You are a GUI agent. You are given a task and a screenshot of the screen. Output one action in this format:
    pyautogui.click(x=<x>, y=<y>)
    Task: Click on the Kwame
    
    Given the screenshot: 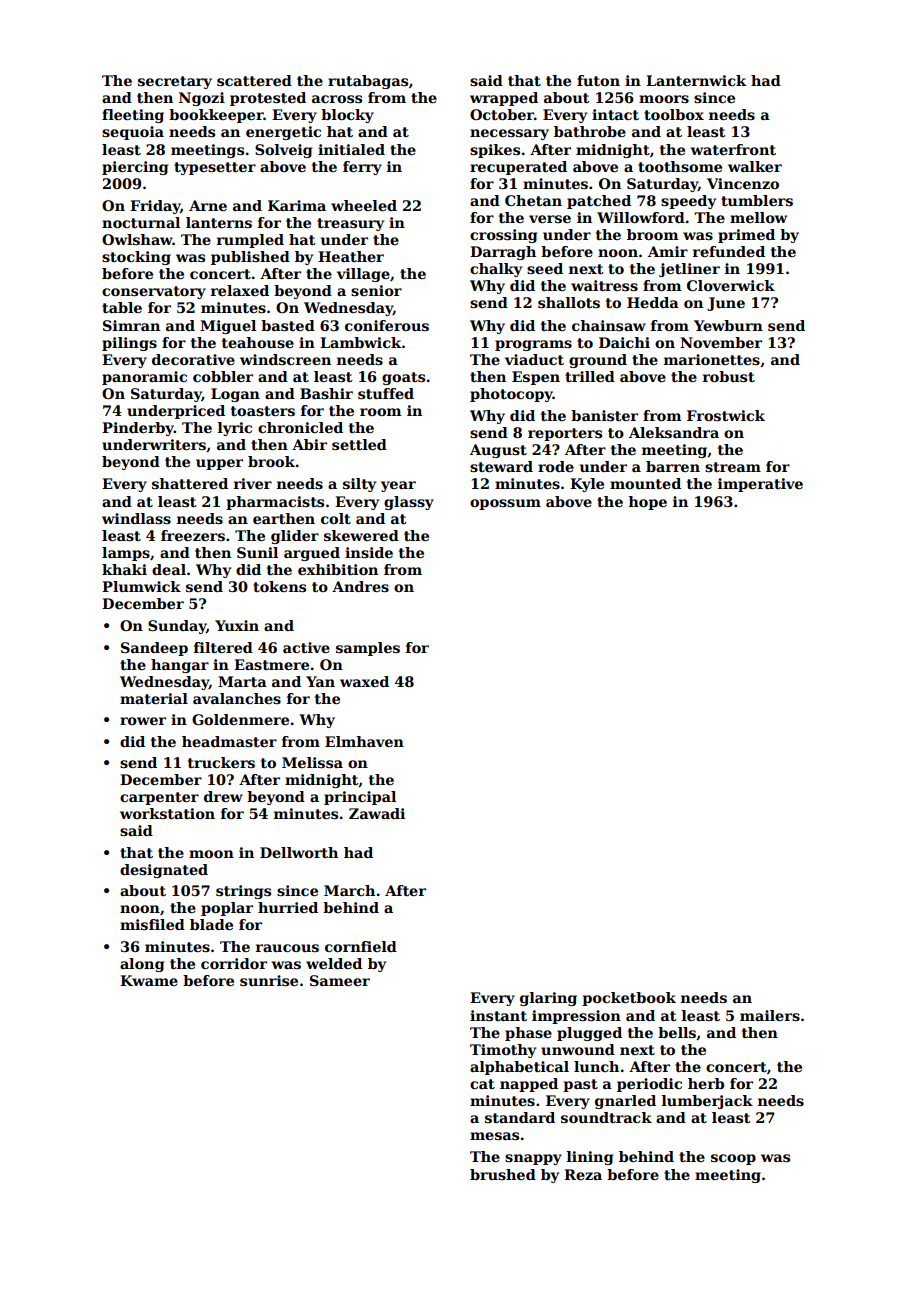 What is the action you would take?
    pyautogui.click(x=149, y=980)
